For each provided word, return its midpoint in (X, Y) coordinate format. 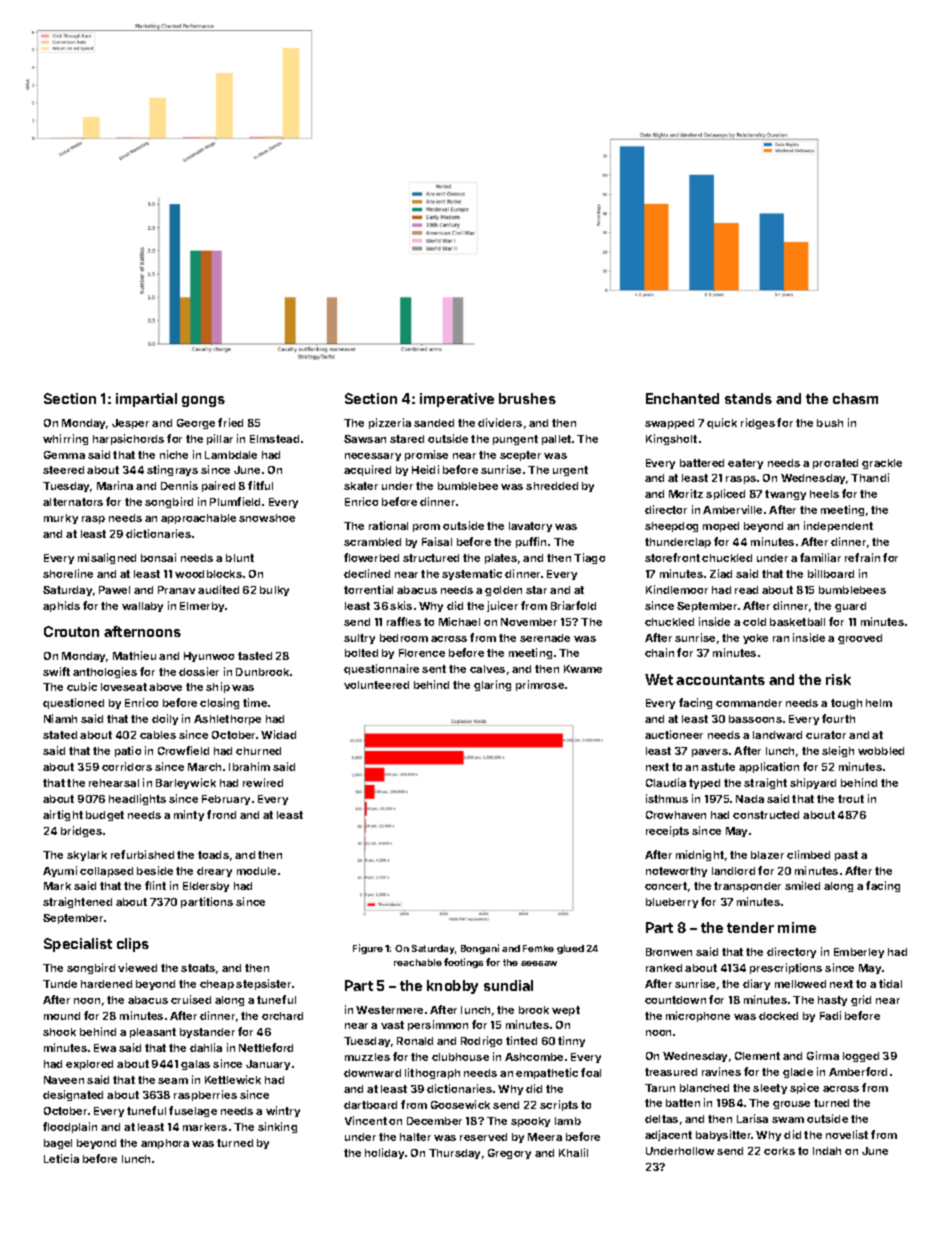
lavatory (530, 527)
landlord (733, 871)
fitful (260, 485)
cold (754, 622)
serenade (545, 638)
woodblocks (208, 574)
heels (824, 494)
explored (89, 1065)
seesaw (539, 963)
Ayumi (60, 871)
